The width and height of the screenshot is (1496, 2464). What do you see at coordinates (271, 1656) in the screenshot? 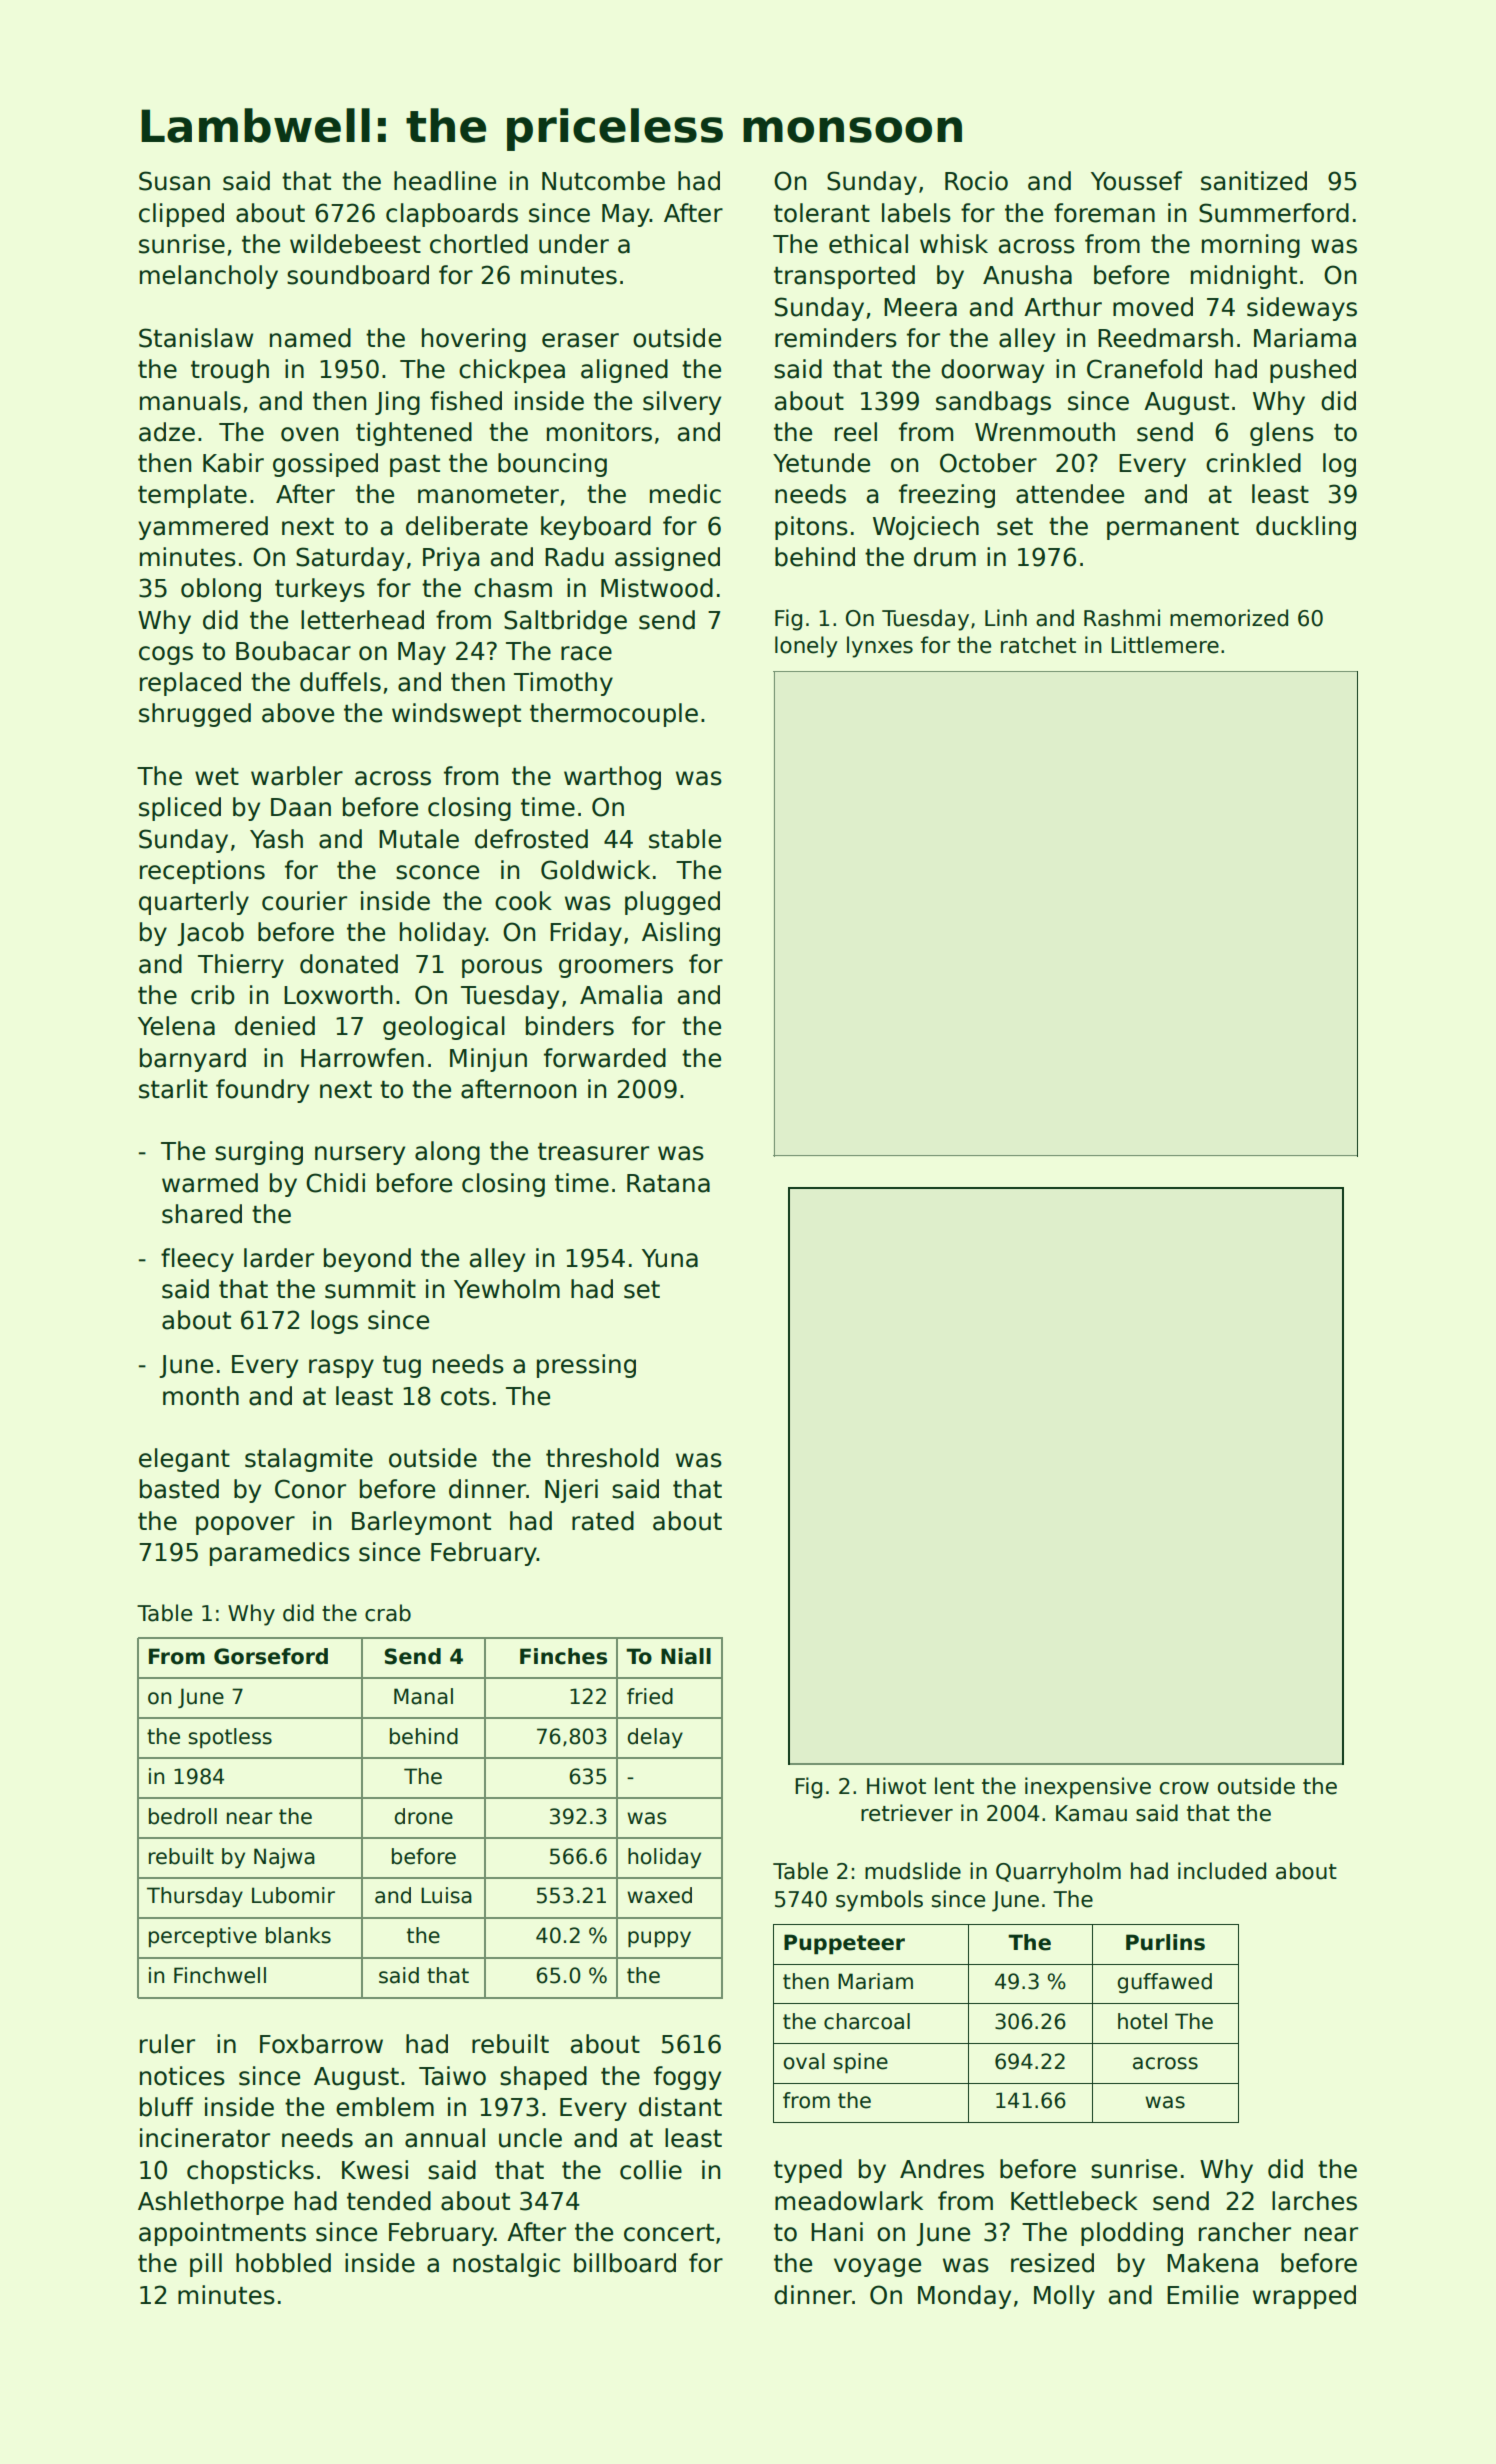
I see `Gorseford` at bounding box center [271, 1656].
